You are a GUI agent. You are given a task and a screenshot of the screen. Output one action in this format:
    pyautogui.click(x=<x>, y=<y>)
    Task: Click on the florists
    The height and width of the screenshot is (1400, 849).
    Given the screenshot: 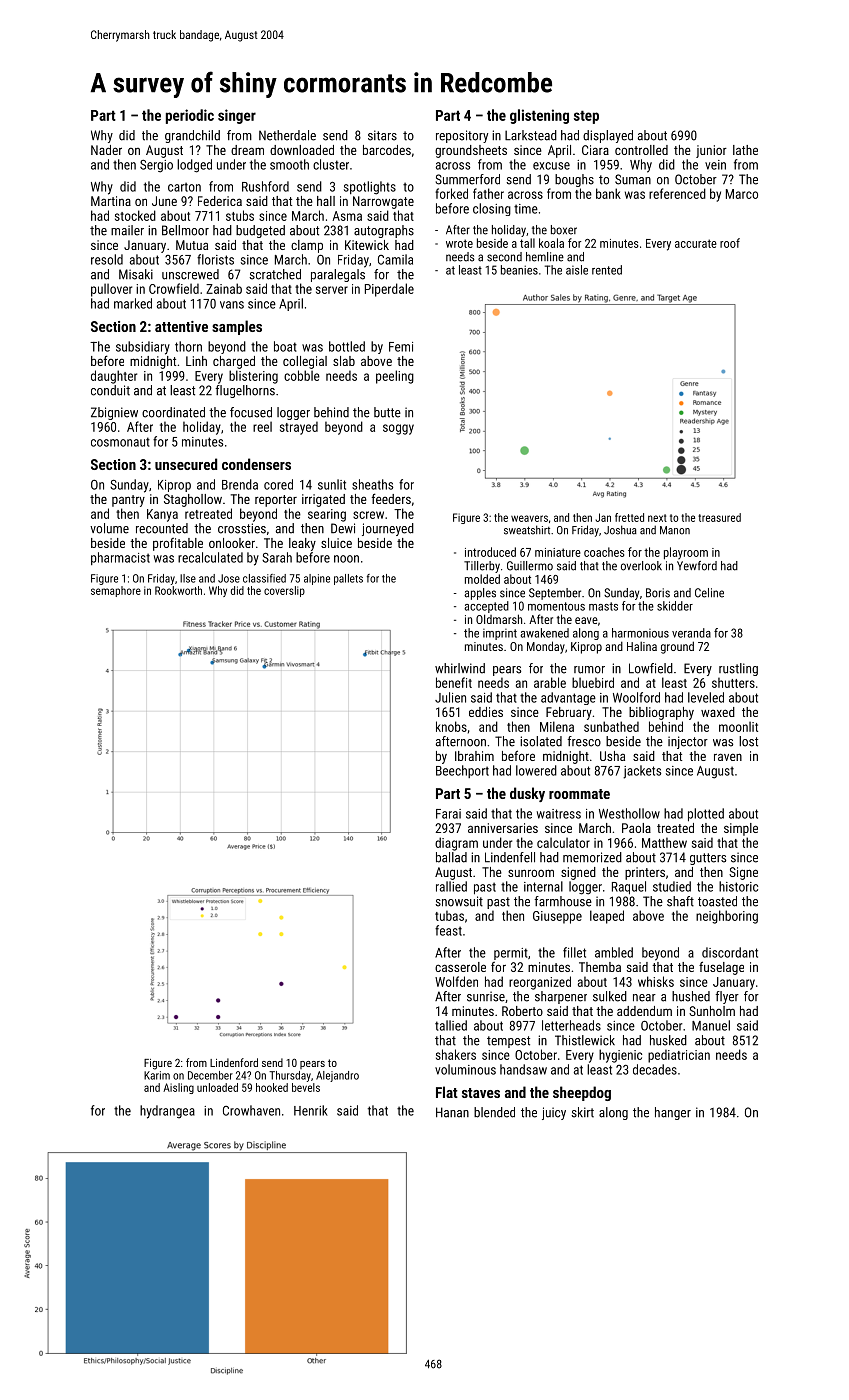 What is the action you would take?
    pyautogui.click(x=215, y=259)
